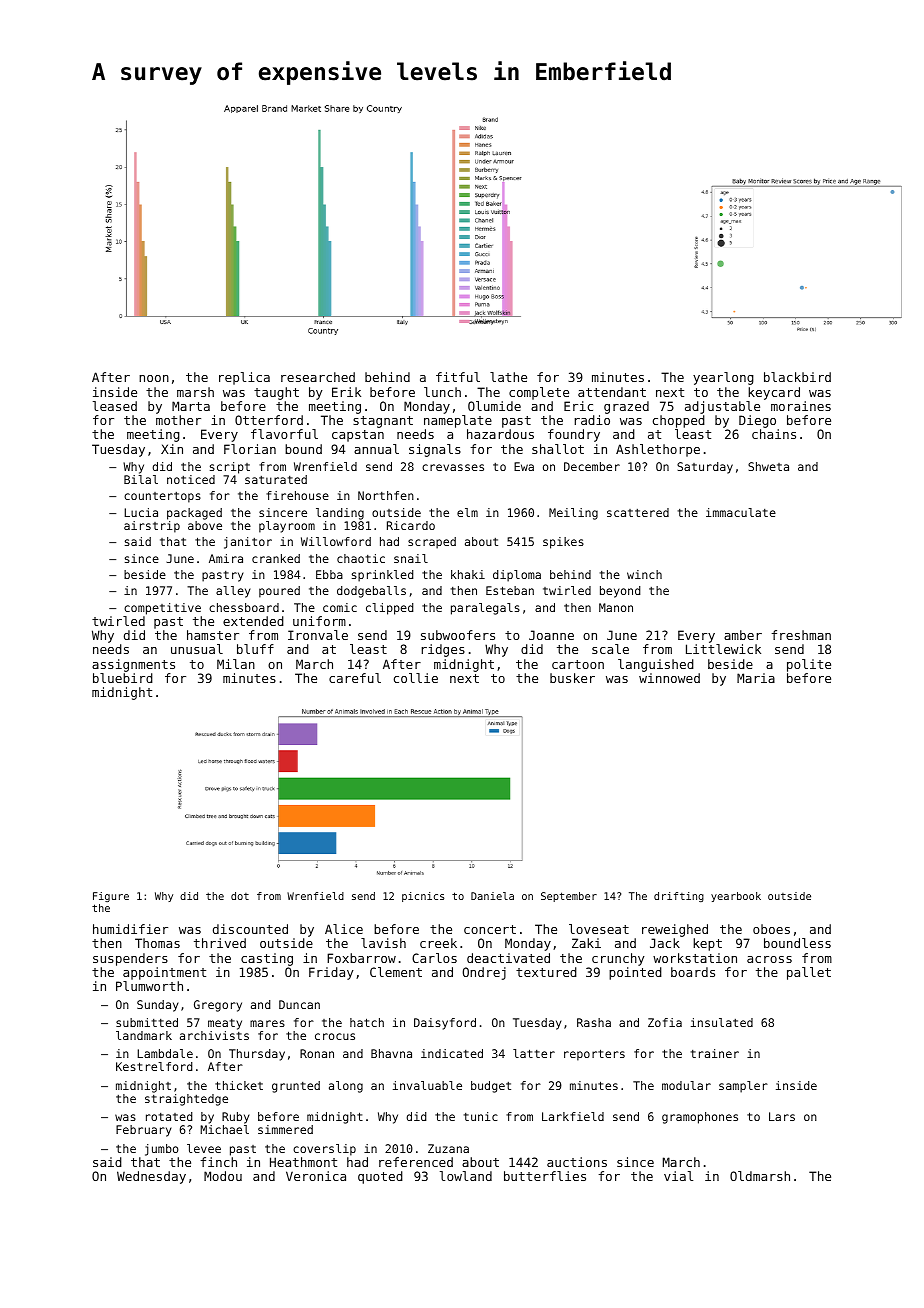 The height and width of the document is (1308, 924). I want to click on grunted, so click(296, 1087).
